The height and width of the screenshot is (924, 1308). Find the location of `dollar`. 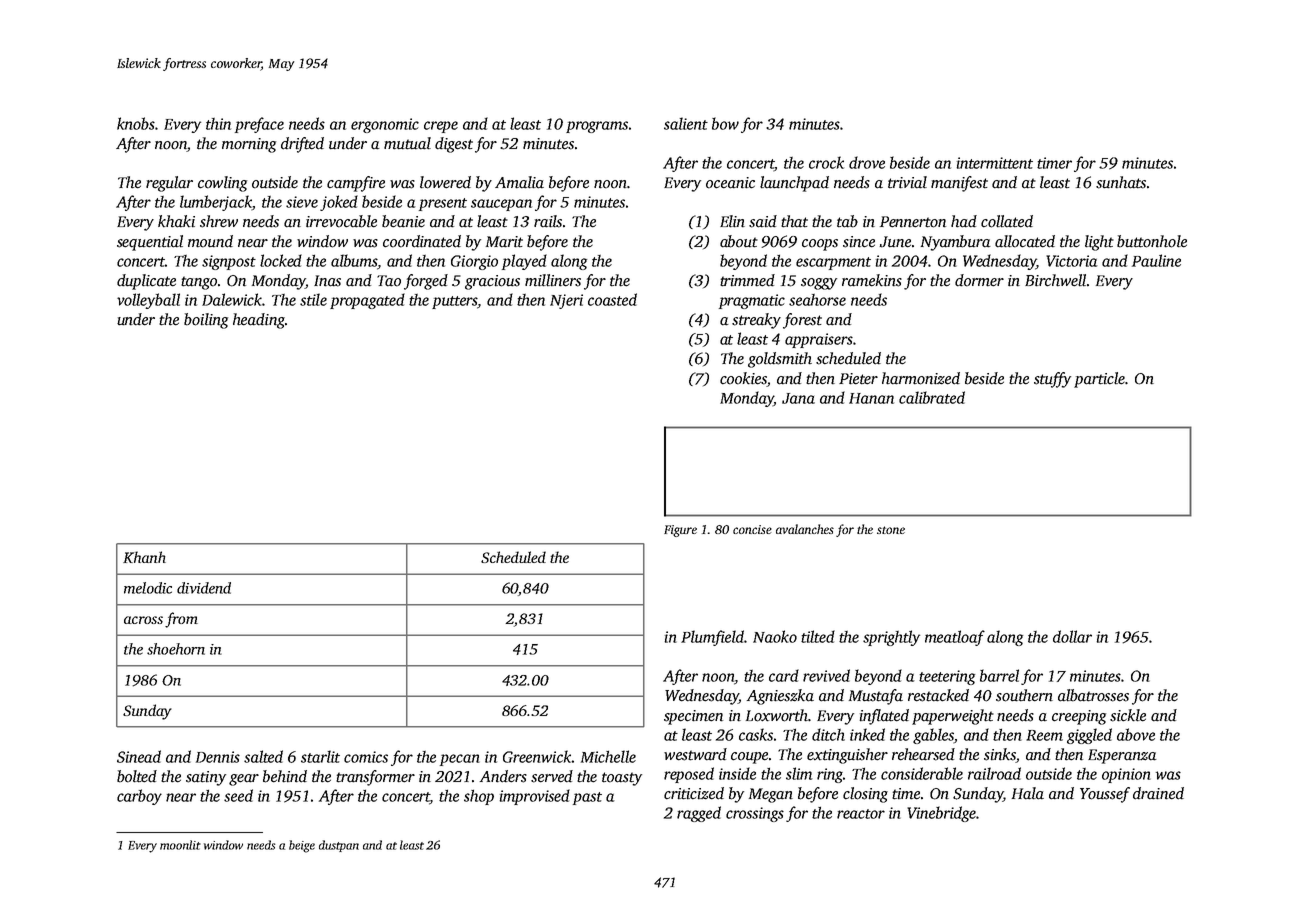

dollar is located at coordinates (1072, 636).
